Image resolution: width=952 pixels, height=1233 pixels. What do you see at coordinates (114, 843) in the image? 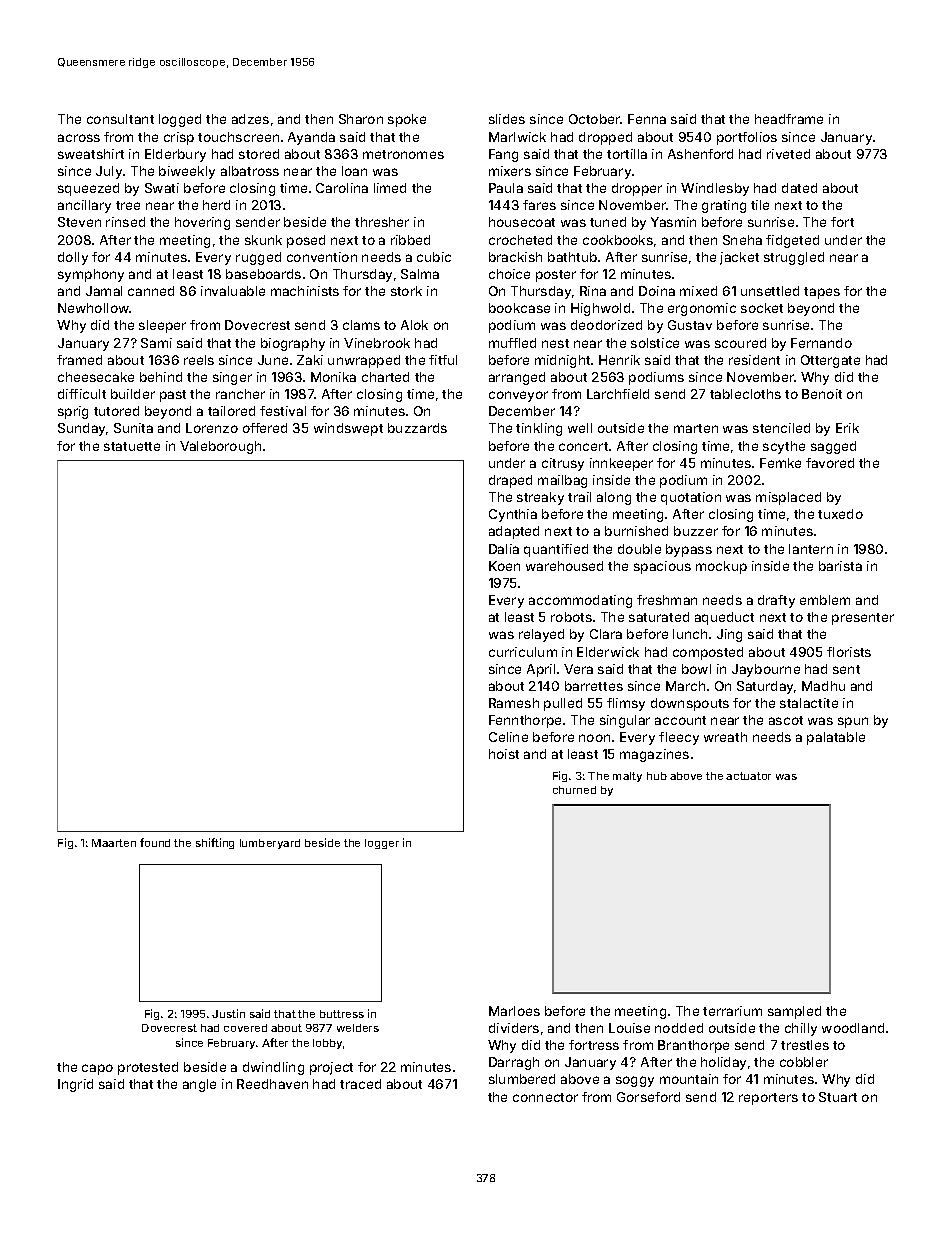
I see `Maarten` at bounding box center [114, 843].
